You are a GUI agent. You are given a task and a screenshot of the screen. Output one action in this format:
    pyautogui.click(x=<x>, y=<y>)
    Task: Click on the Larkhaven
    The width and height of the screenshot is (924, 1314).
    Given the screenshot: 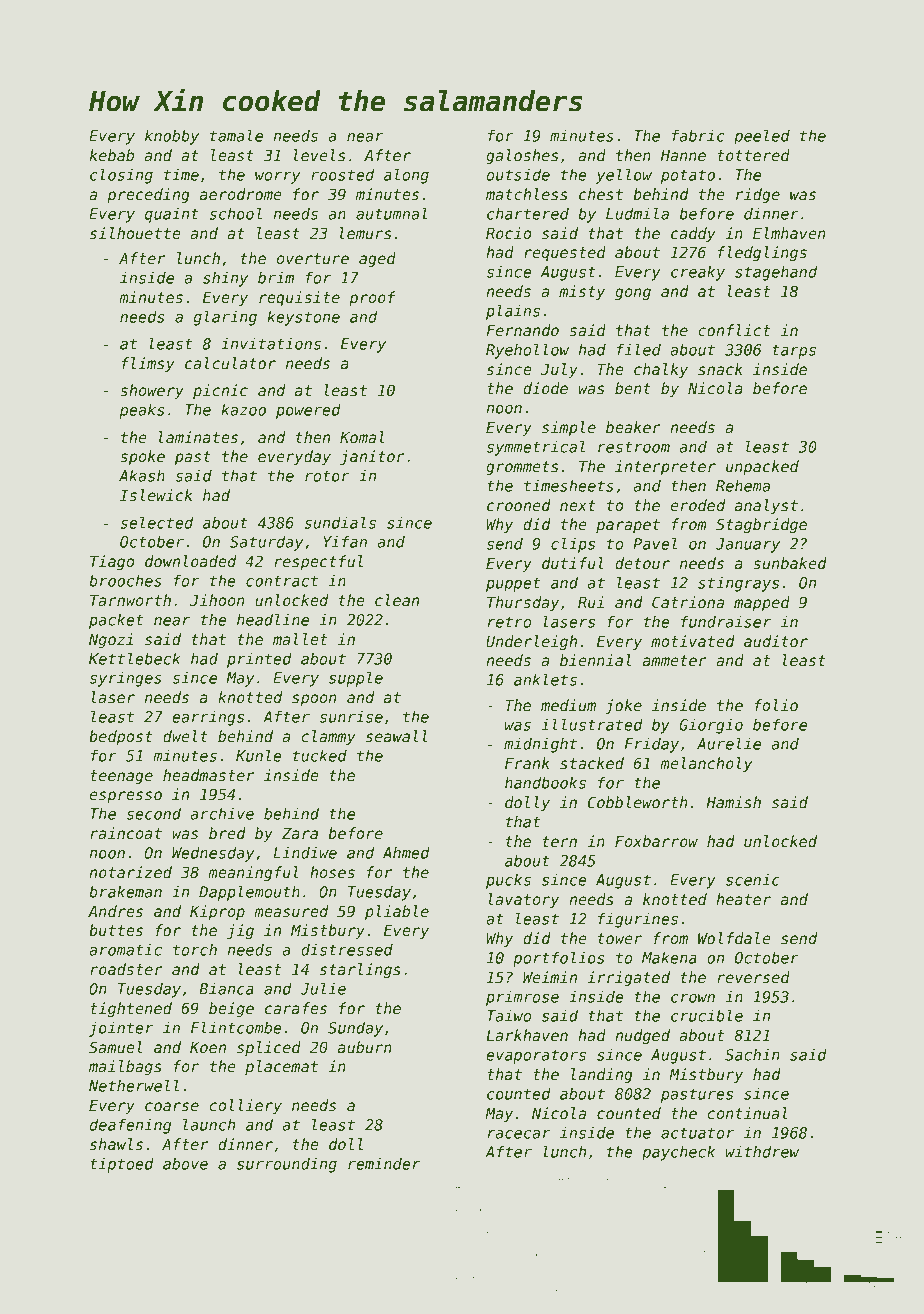 What is the action you would take?
    pyautogui.click(x=527, y=1035)
